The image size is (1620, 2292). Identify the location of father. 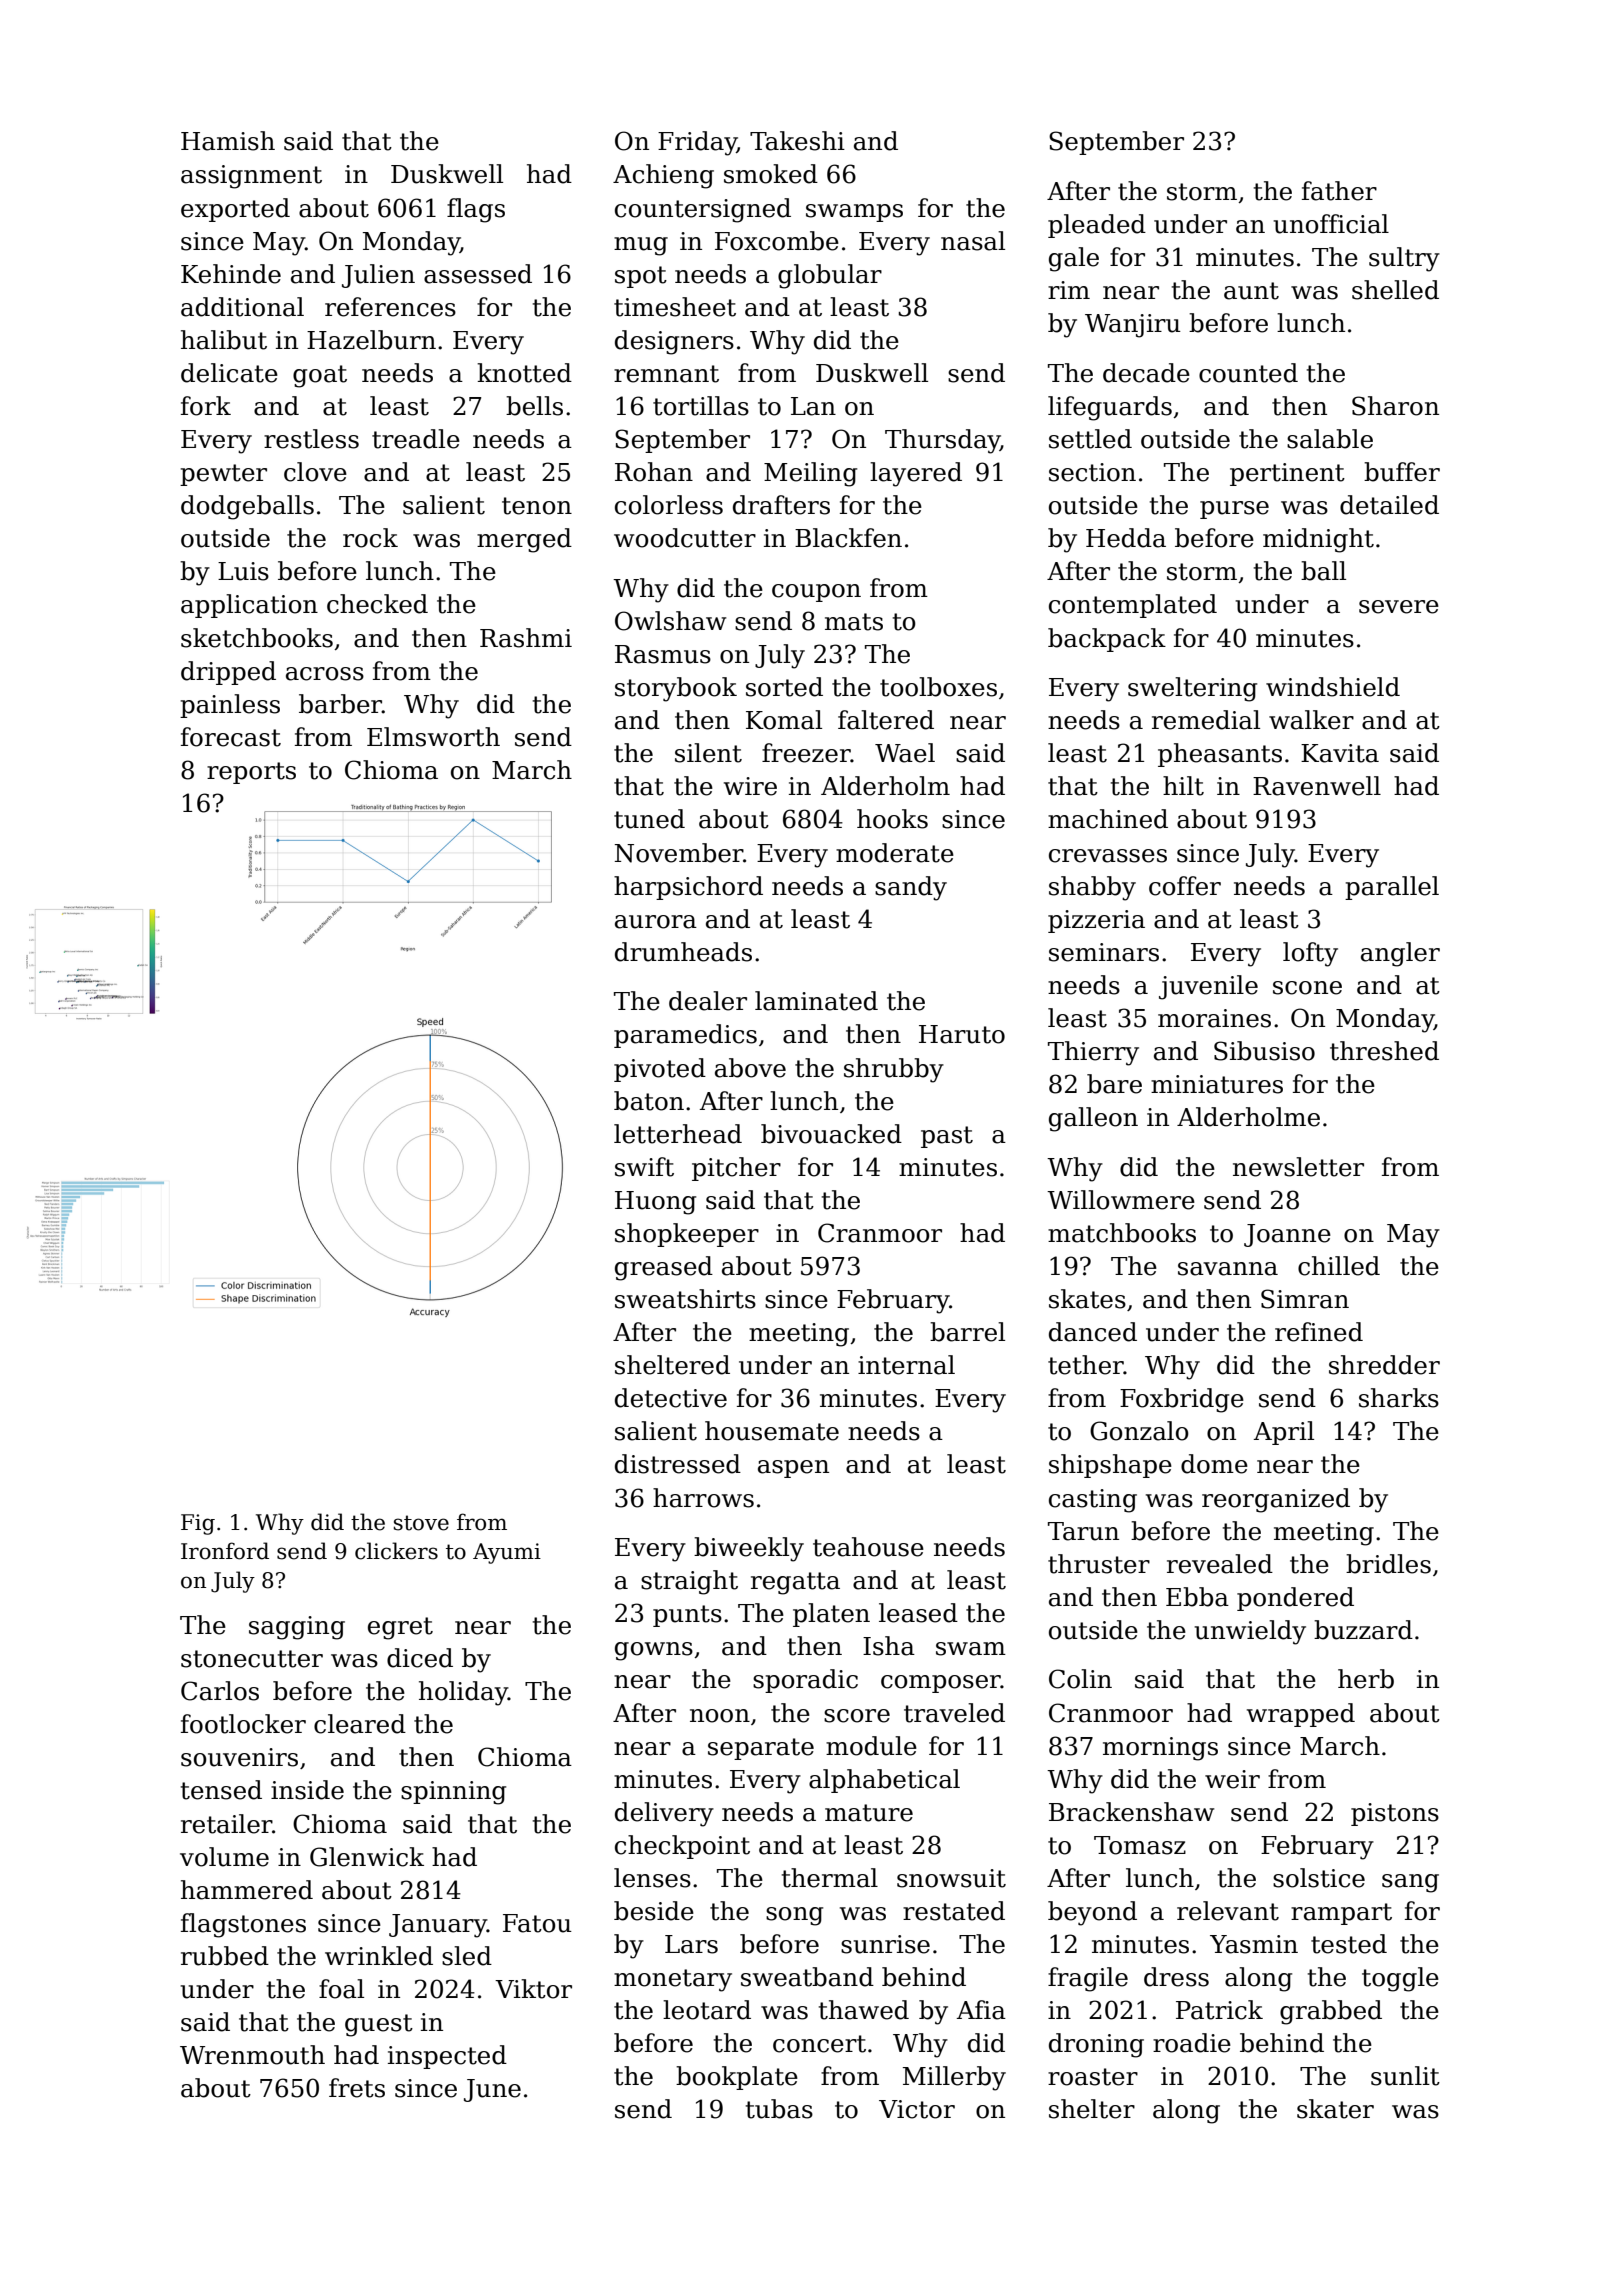
(1339, 191).
